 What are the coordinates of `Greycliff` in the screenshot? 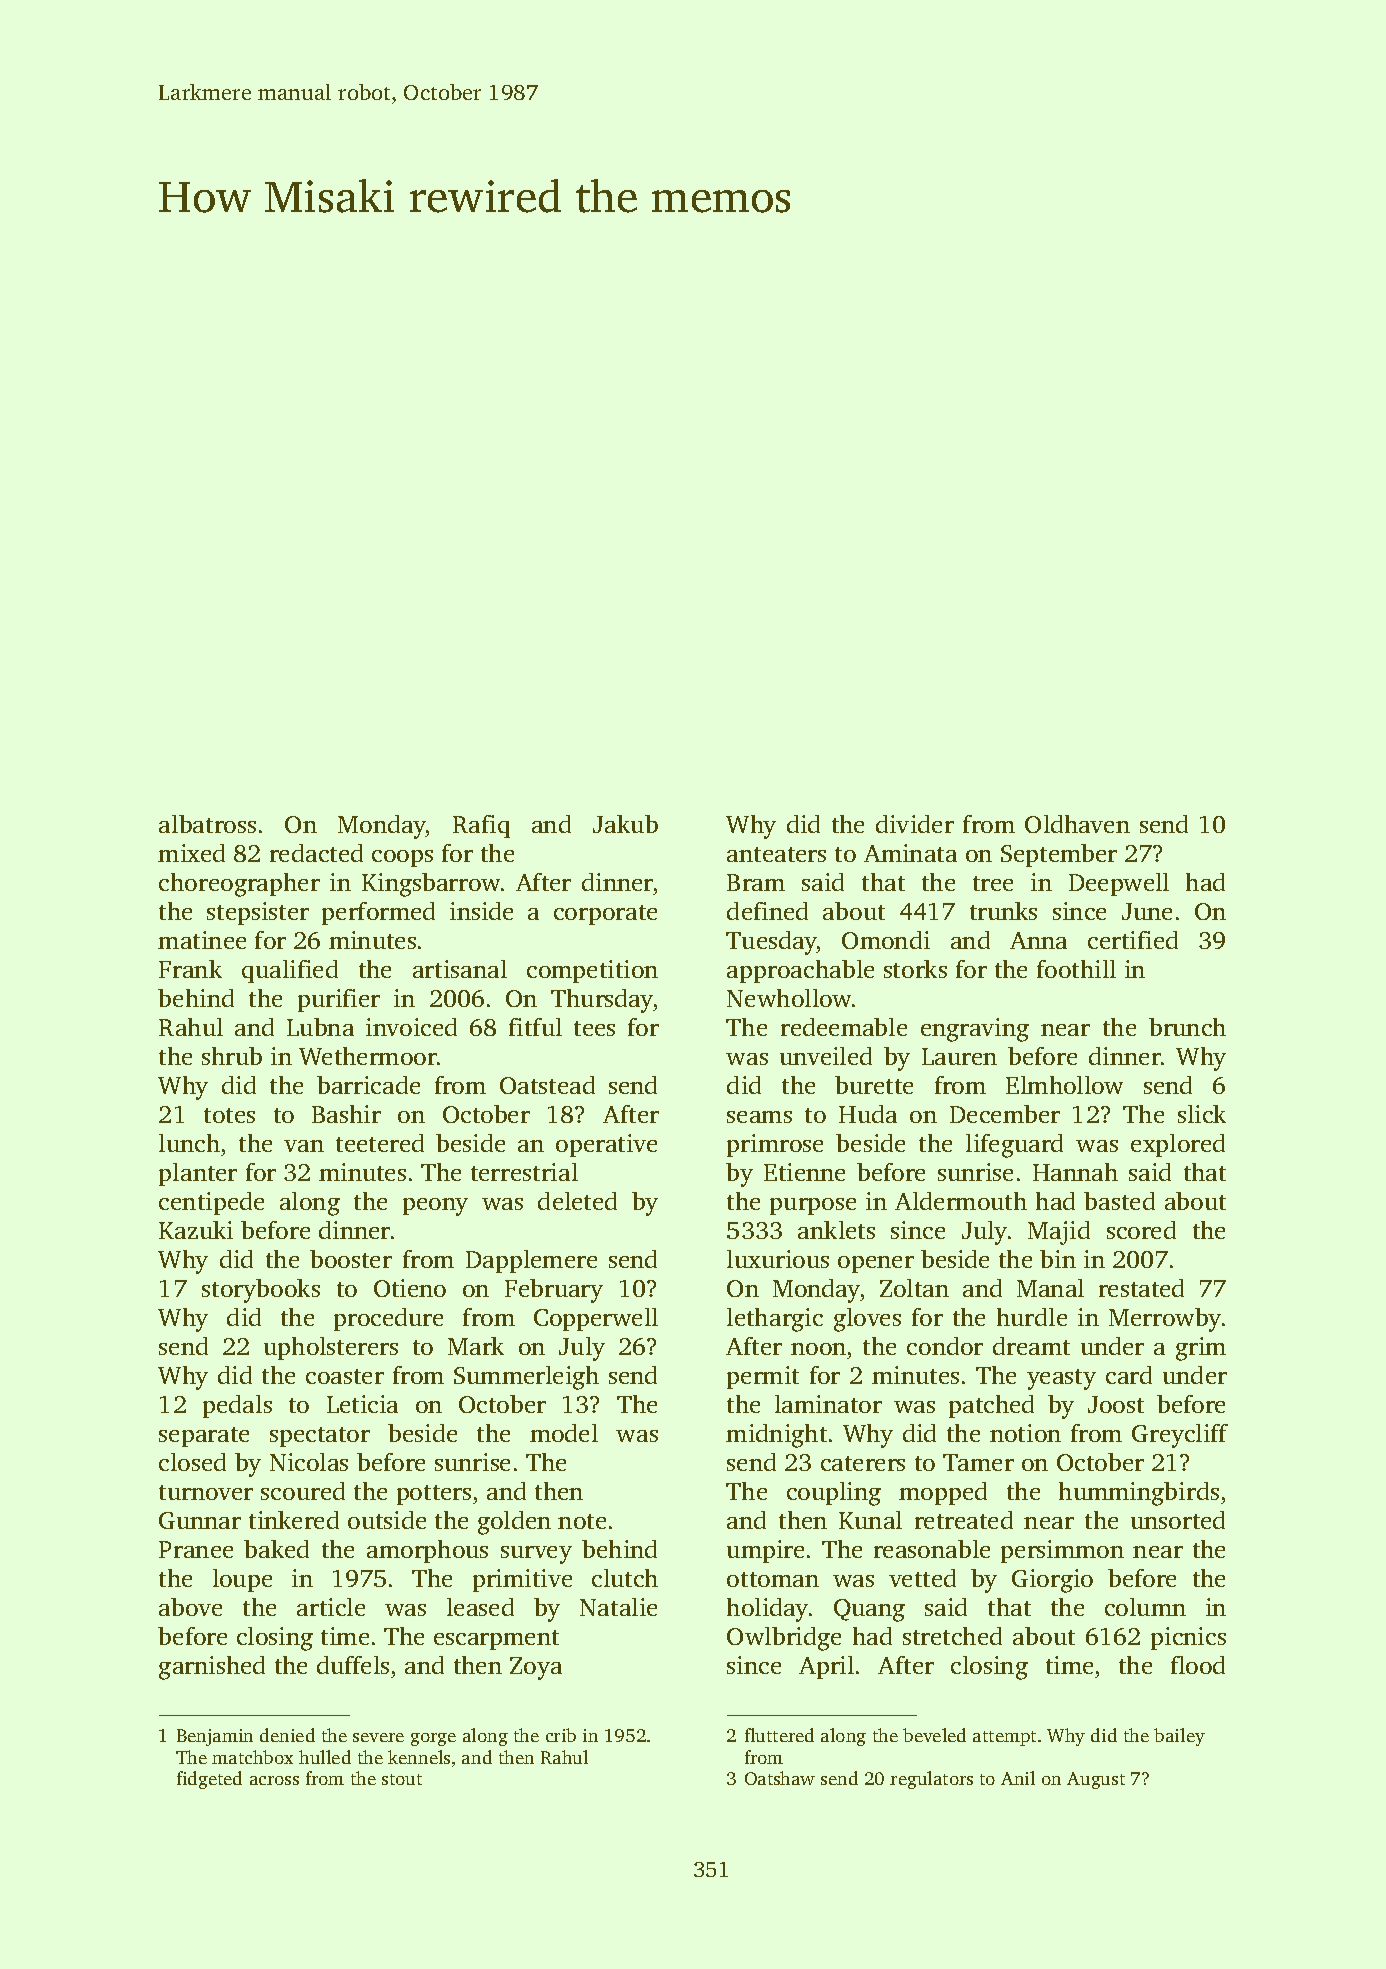 It's located at (1180, 1436).
